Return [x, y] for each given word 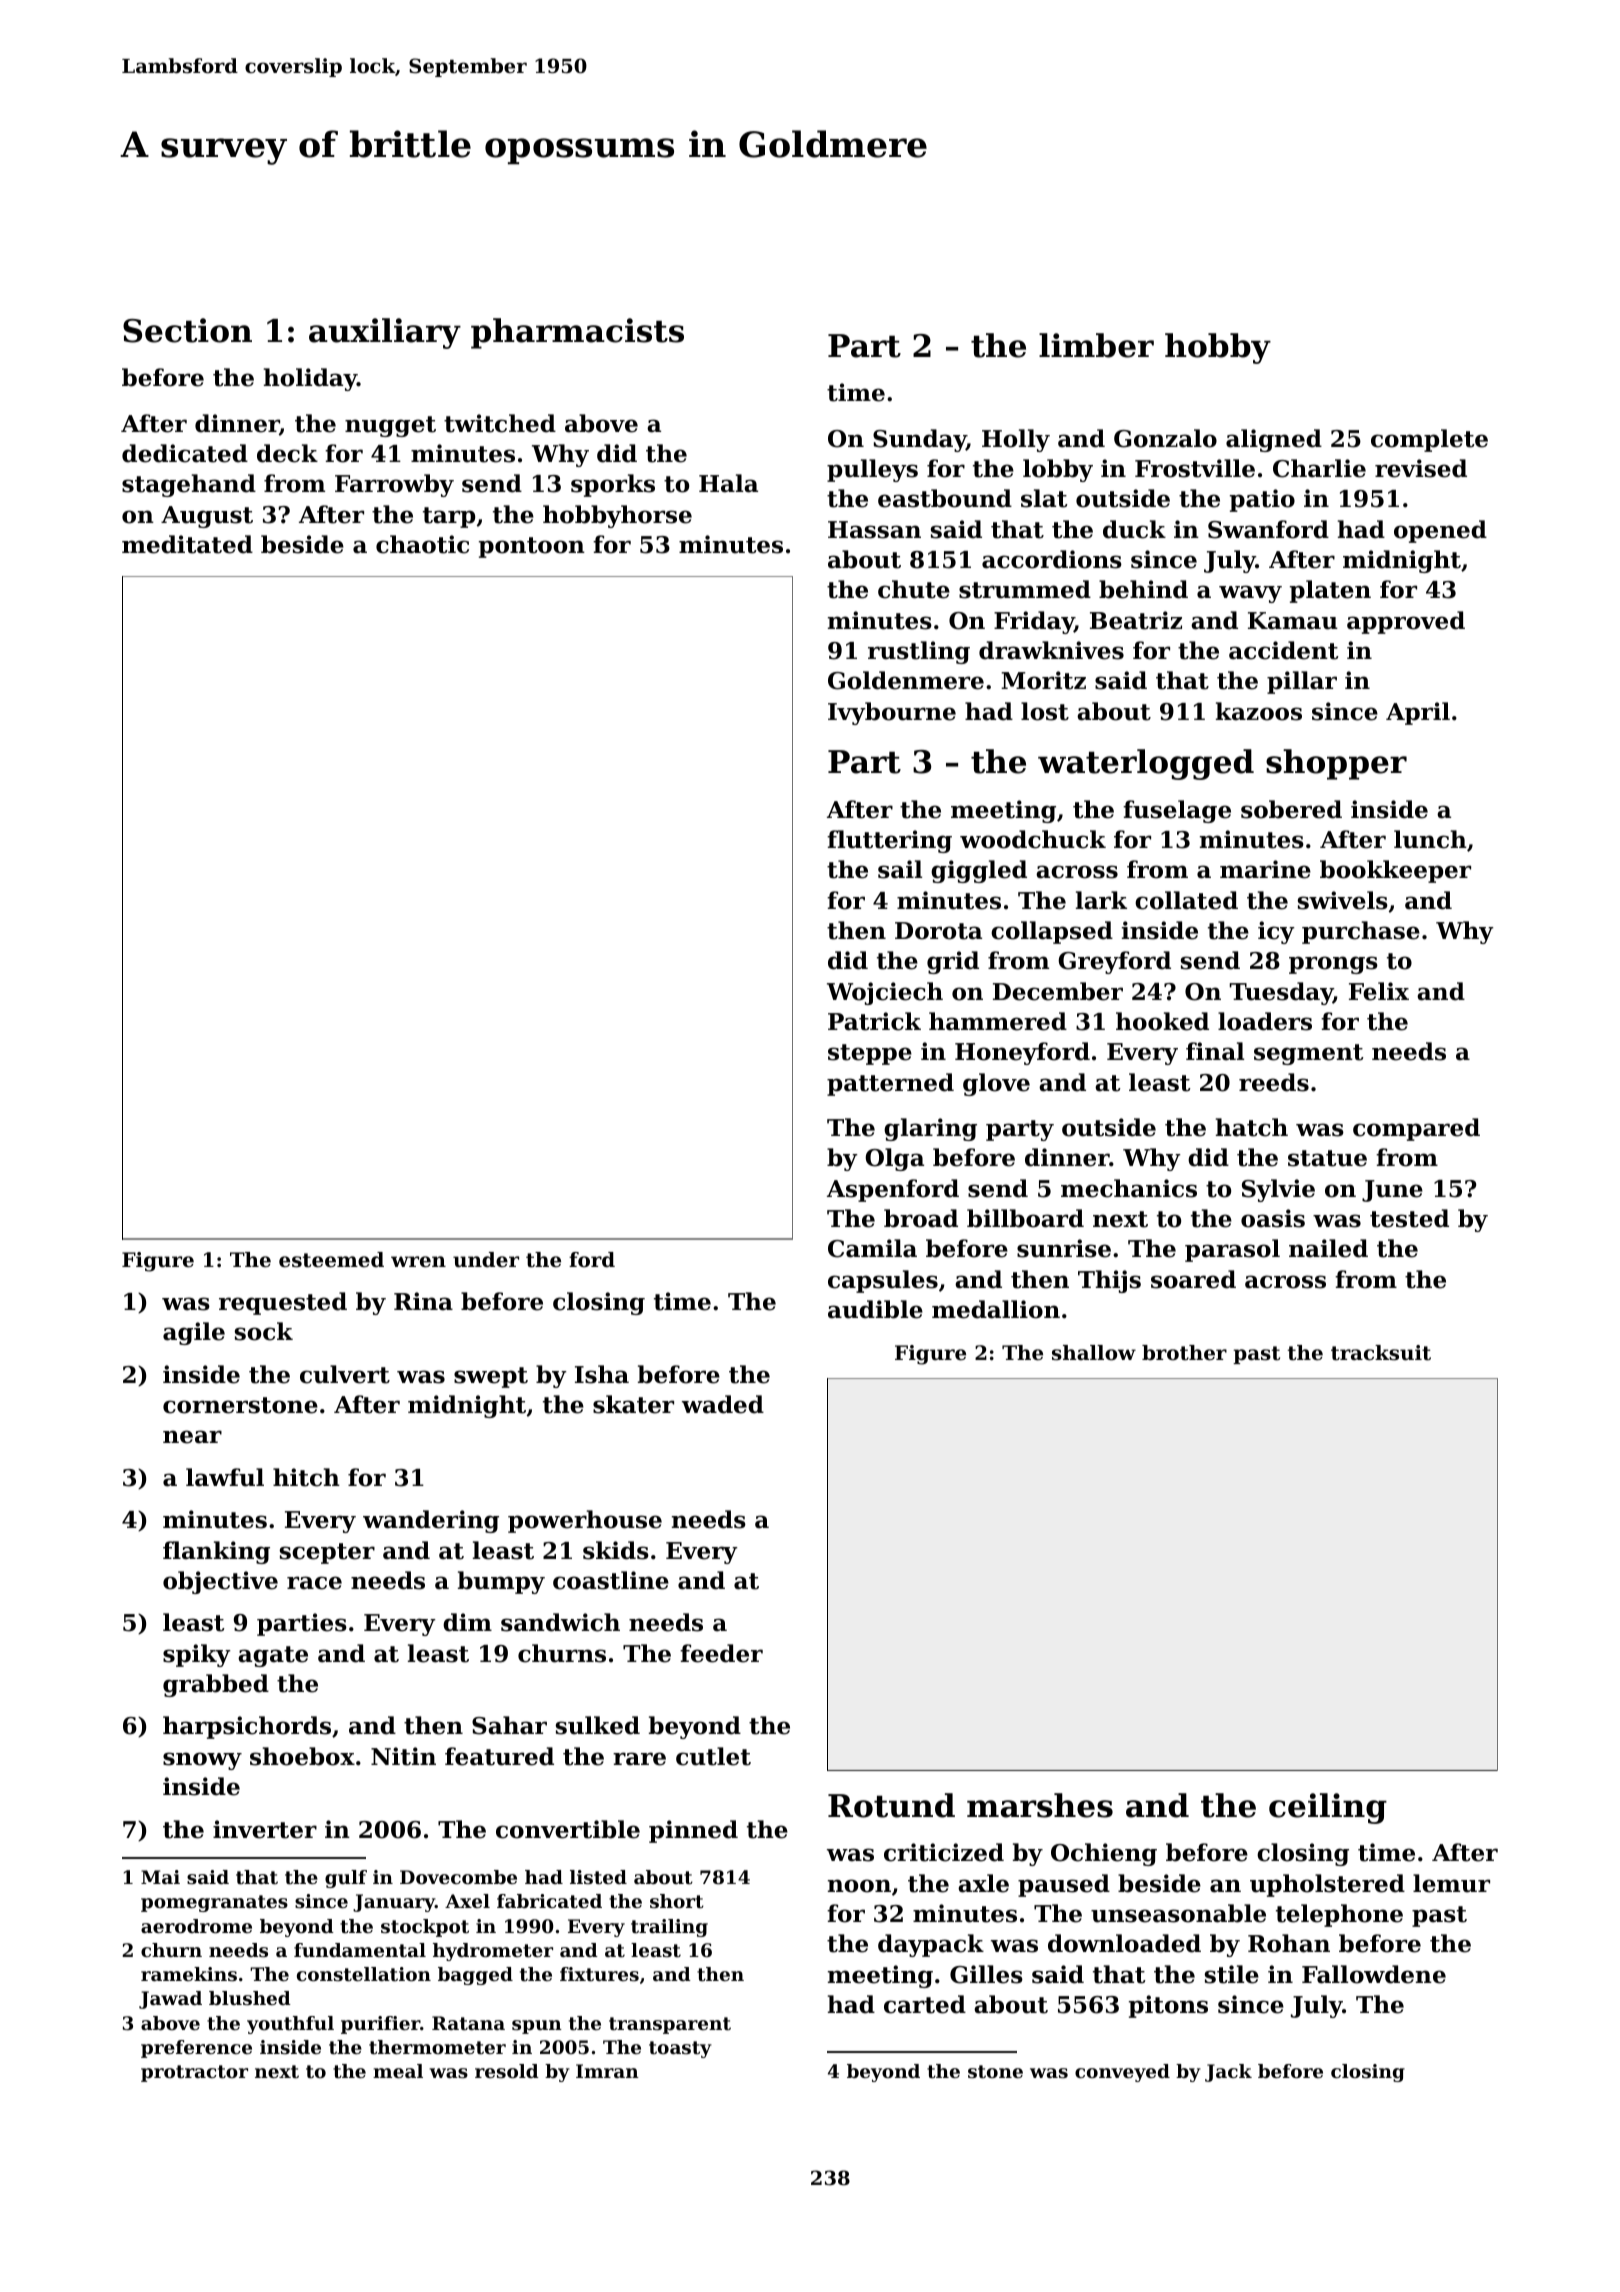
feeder [721, 1653]
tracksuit [1381, 1353]
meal [398, 2071]
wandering [431, 1521]
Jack [1228, 2073]
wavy [1250, 594]
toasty [680, 2049]
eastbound [945, 498]
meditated [187, 544]
